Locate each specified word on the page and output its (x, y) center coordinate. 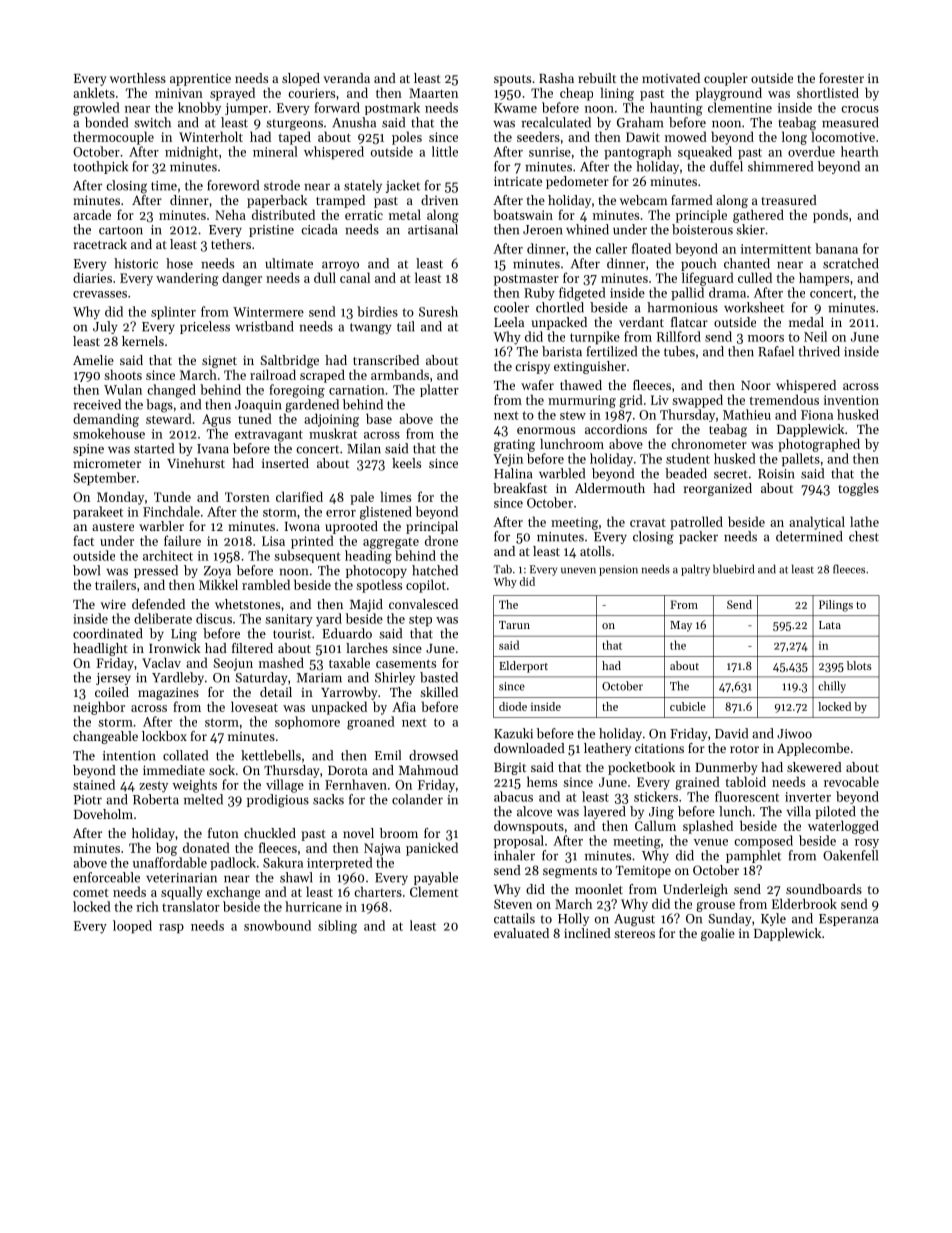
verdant (641, 322)
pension (618, 570)
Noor (756, 385)
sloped (301, 79)
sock (222, 770)
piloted (835, 812)
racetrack (100, 244)
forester (841, 78)
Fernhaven (356, 784)
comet (91, 892)
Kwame (515, 108)
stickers (656, 796)
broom (399, 833)
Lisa (273, 541)
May (681, 626)
